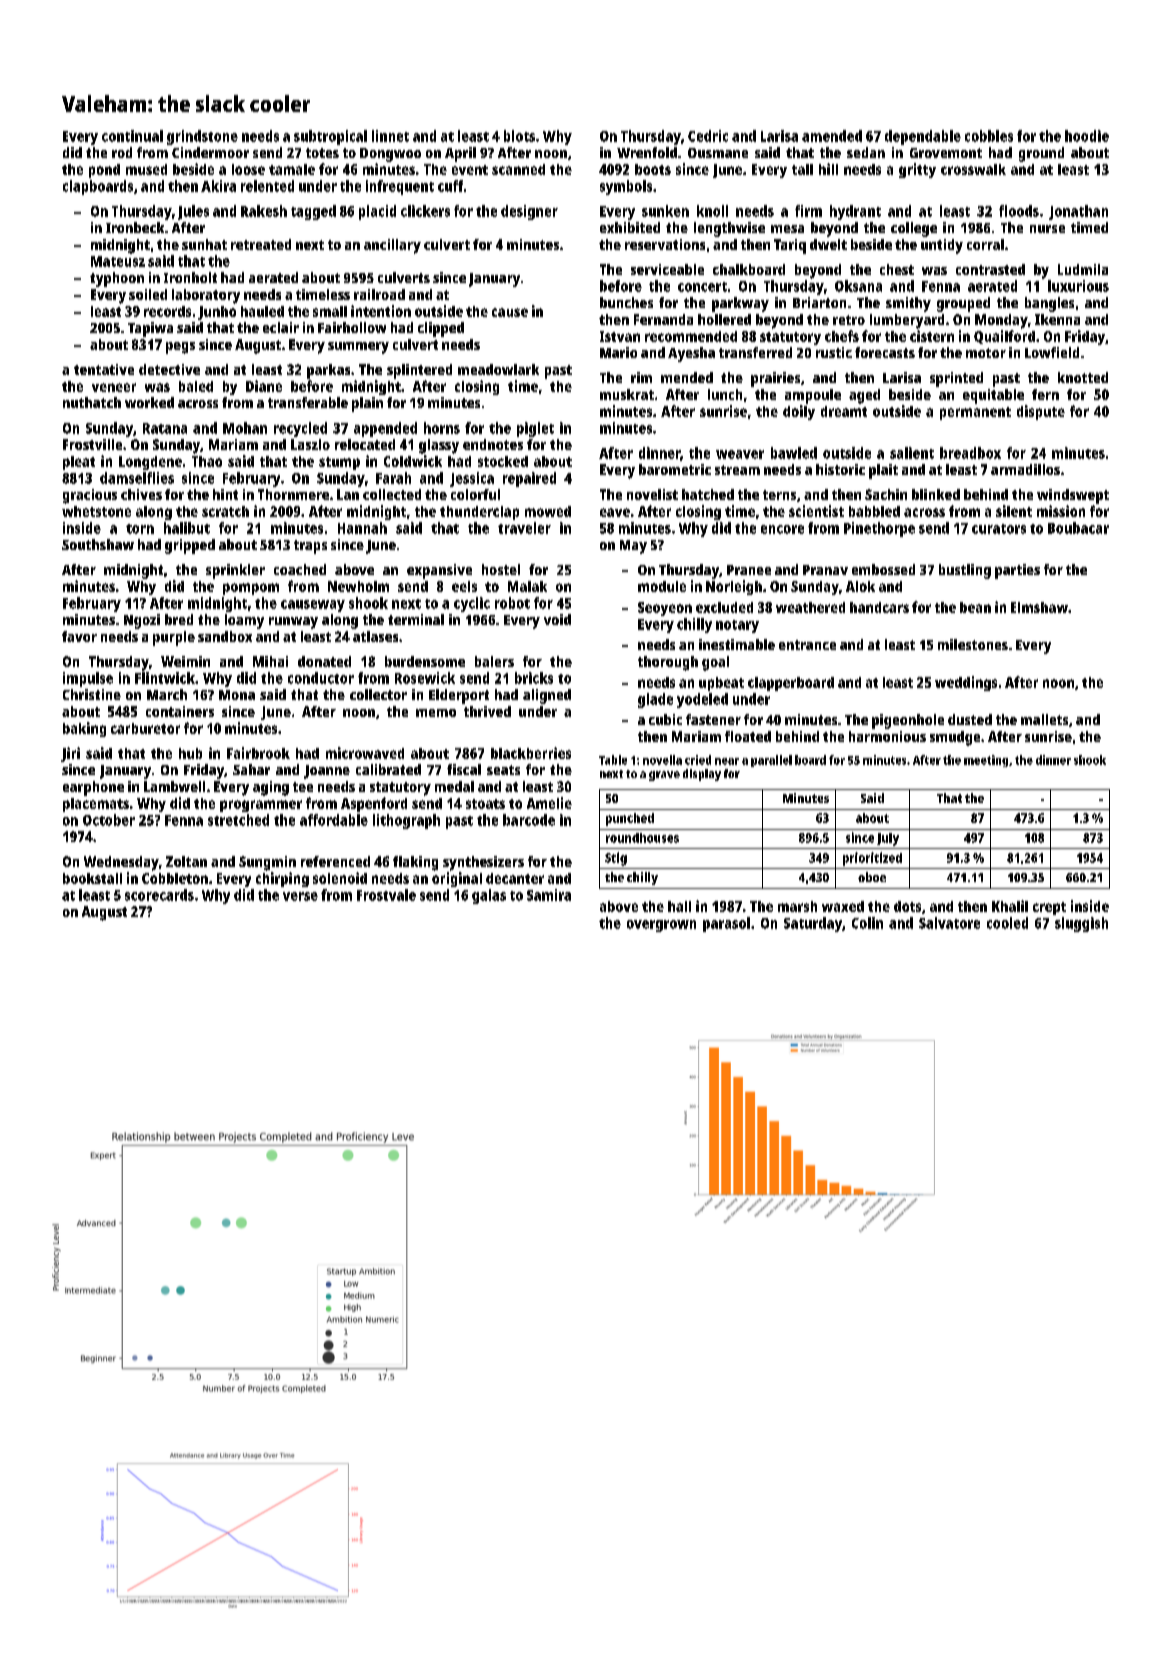 The width and height of the screenshot is (1171, 1657). I want to click on hydrant, so click(855, 212).
